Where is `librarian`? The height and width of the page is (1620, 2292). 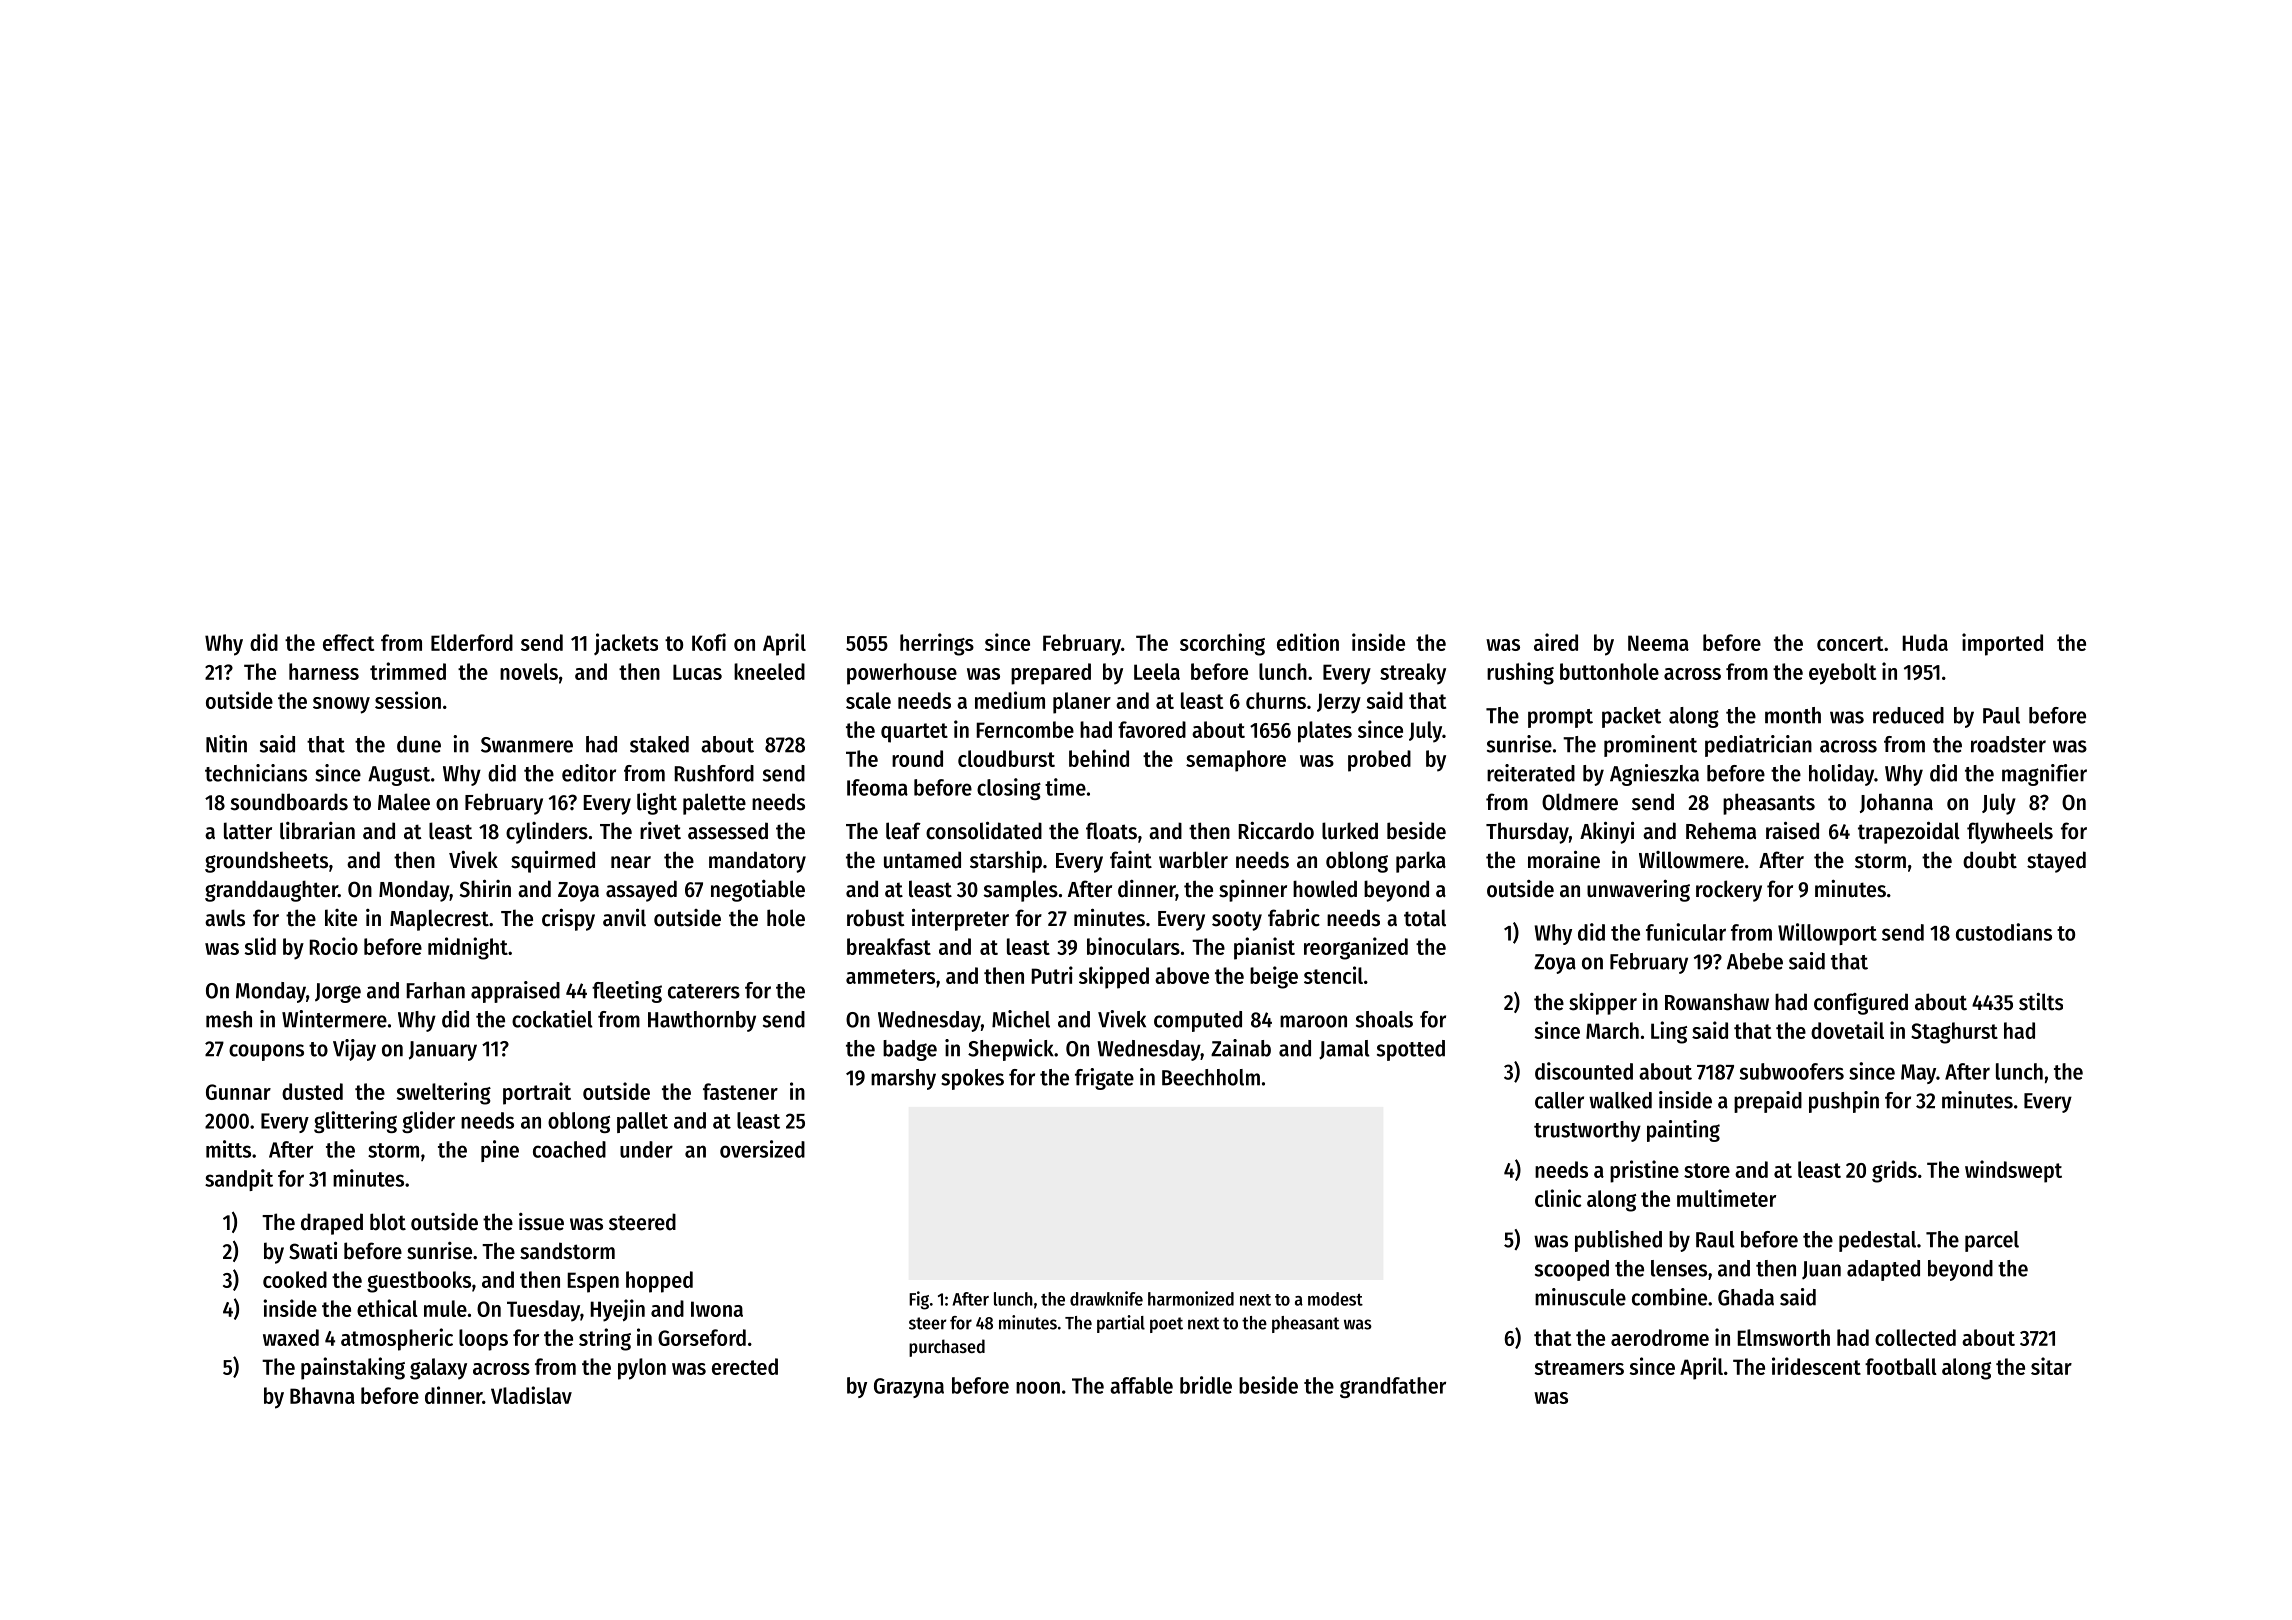
librarian is located at coordinates (317, 831).
